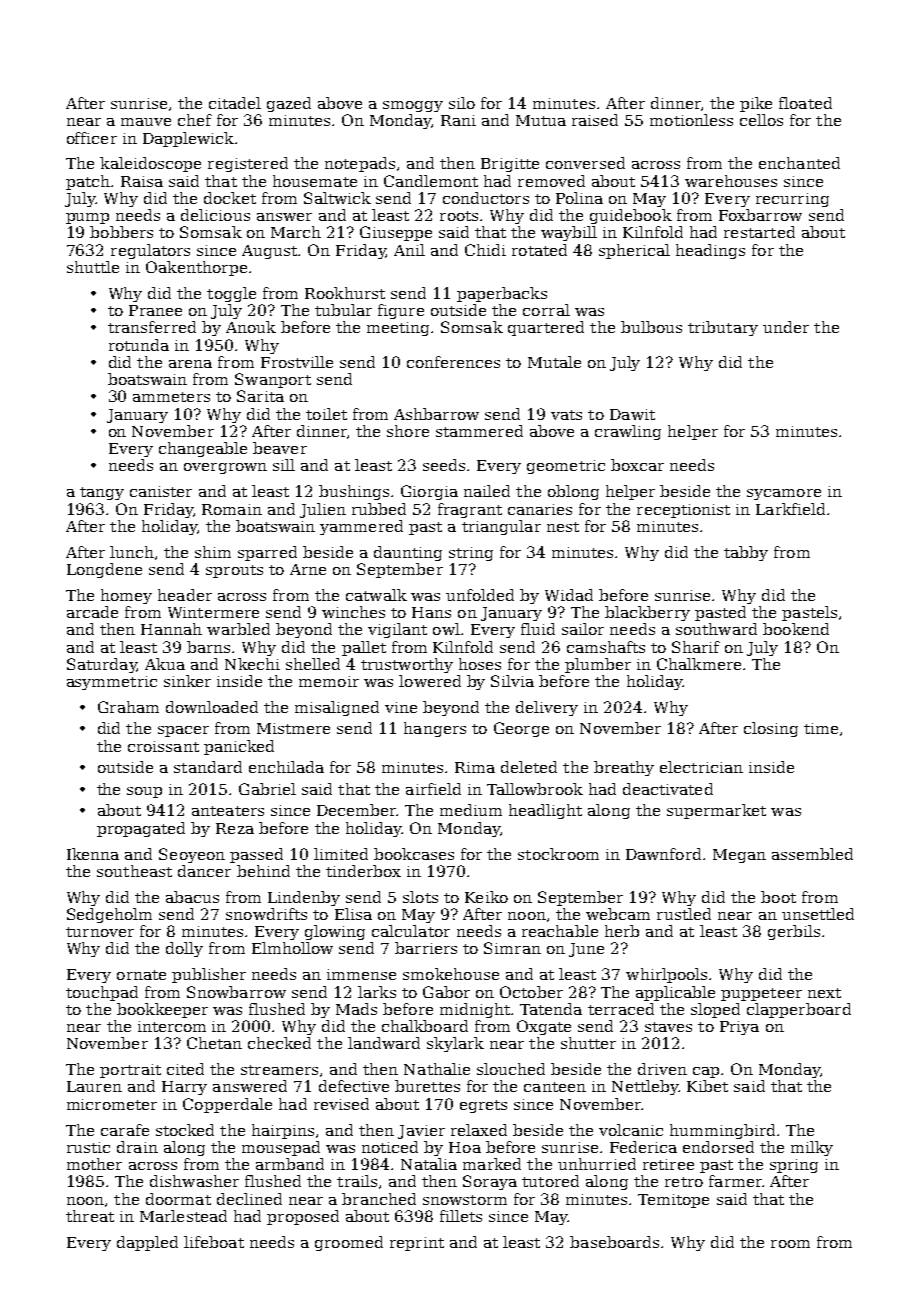  What do you see at coordinates (146, 122) in the screenshot?
I see `mauve` at bounding box center [146, 122].
